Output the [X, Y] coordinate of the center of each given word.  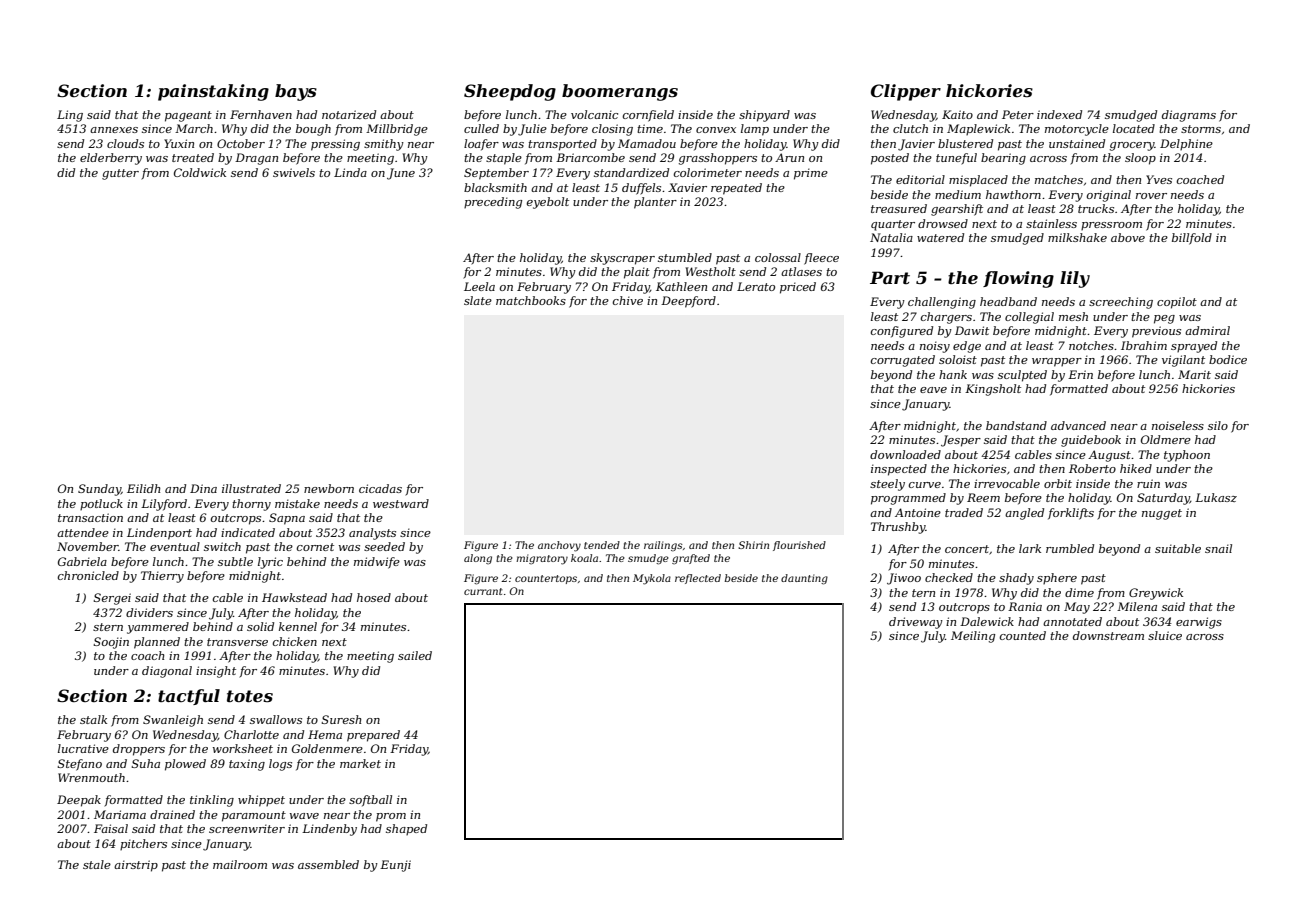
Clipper [906, 92]
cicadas [380, 488]
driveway [916, 623]
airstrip [136, 866]
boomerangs [620, 92]
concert [967, 549]
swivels [294, 172]
